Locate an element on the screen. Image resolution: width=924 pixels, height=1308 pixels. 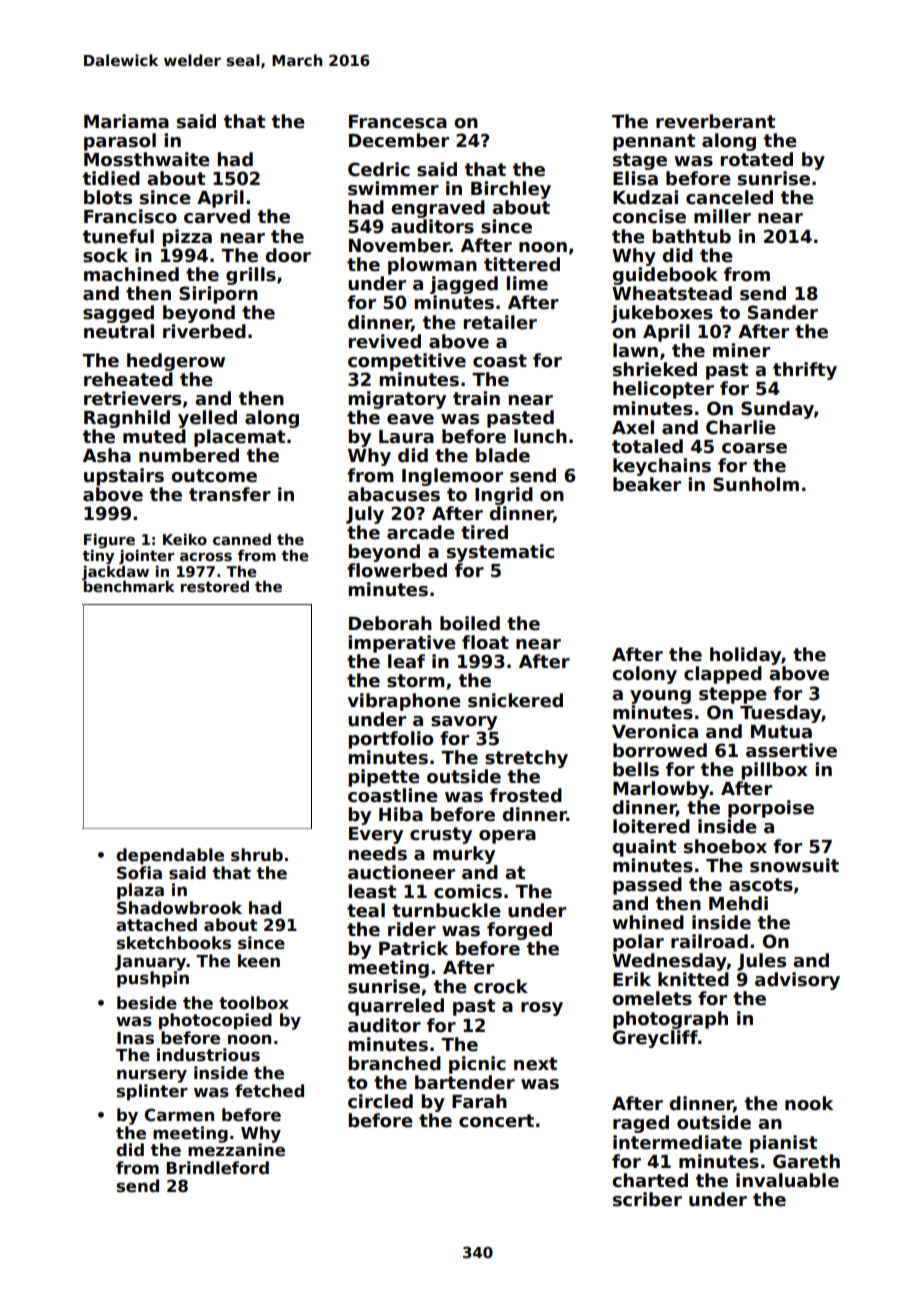
Brindleford is located at coordinates (217, 1168).
